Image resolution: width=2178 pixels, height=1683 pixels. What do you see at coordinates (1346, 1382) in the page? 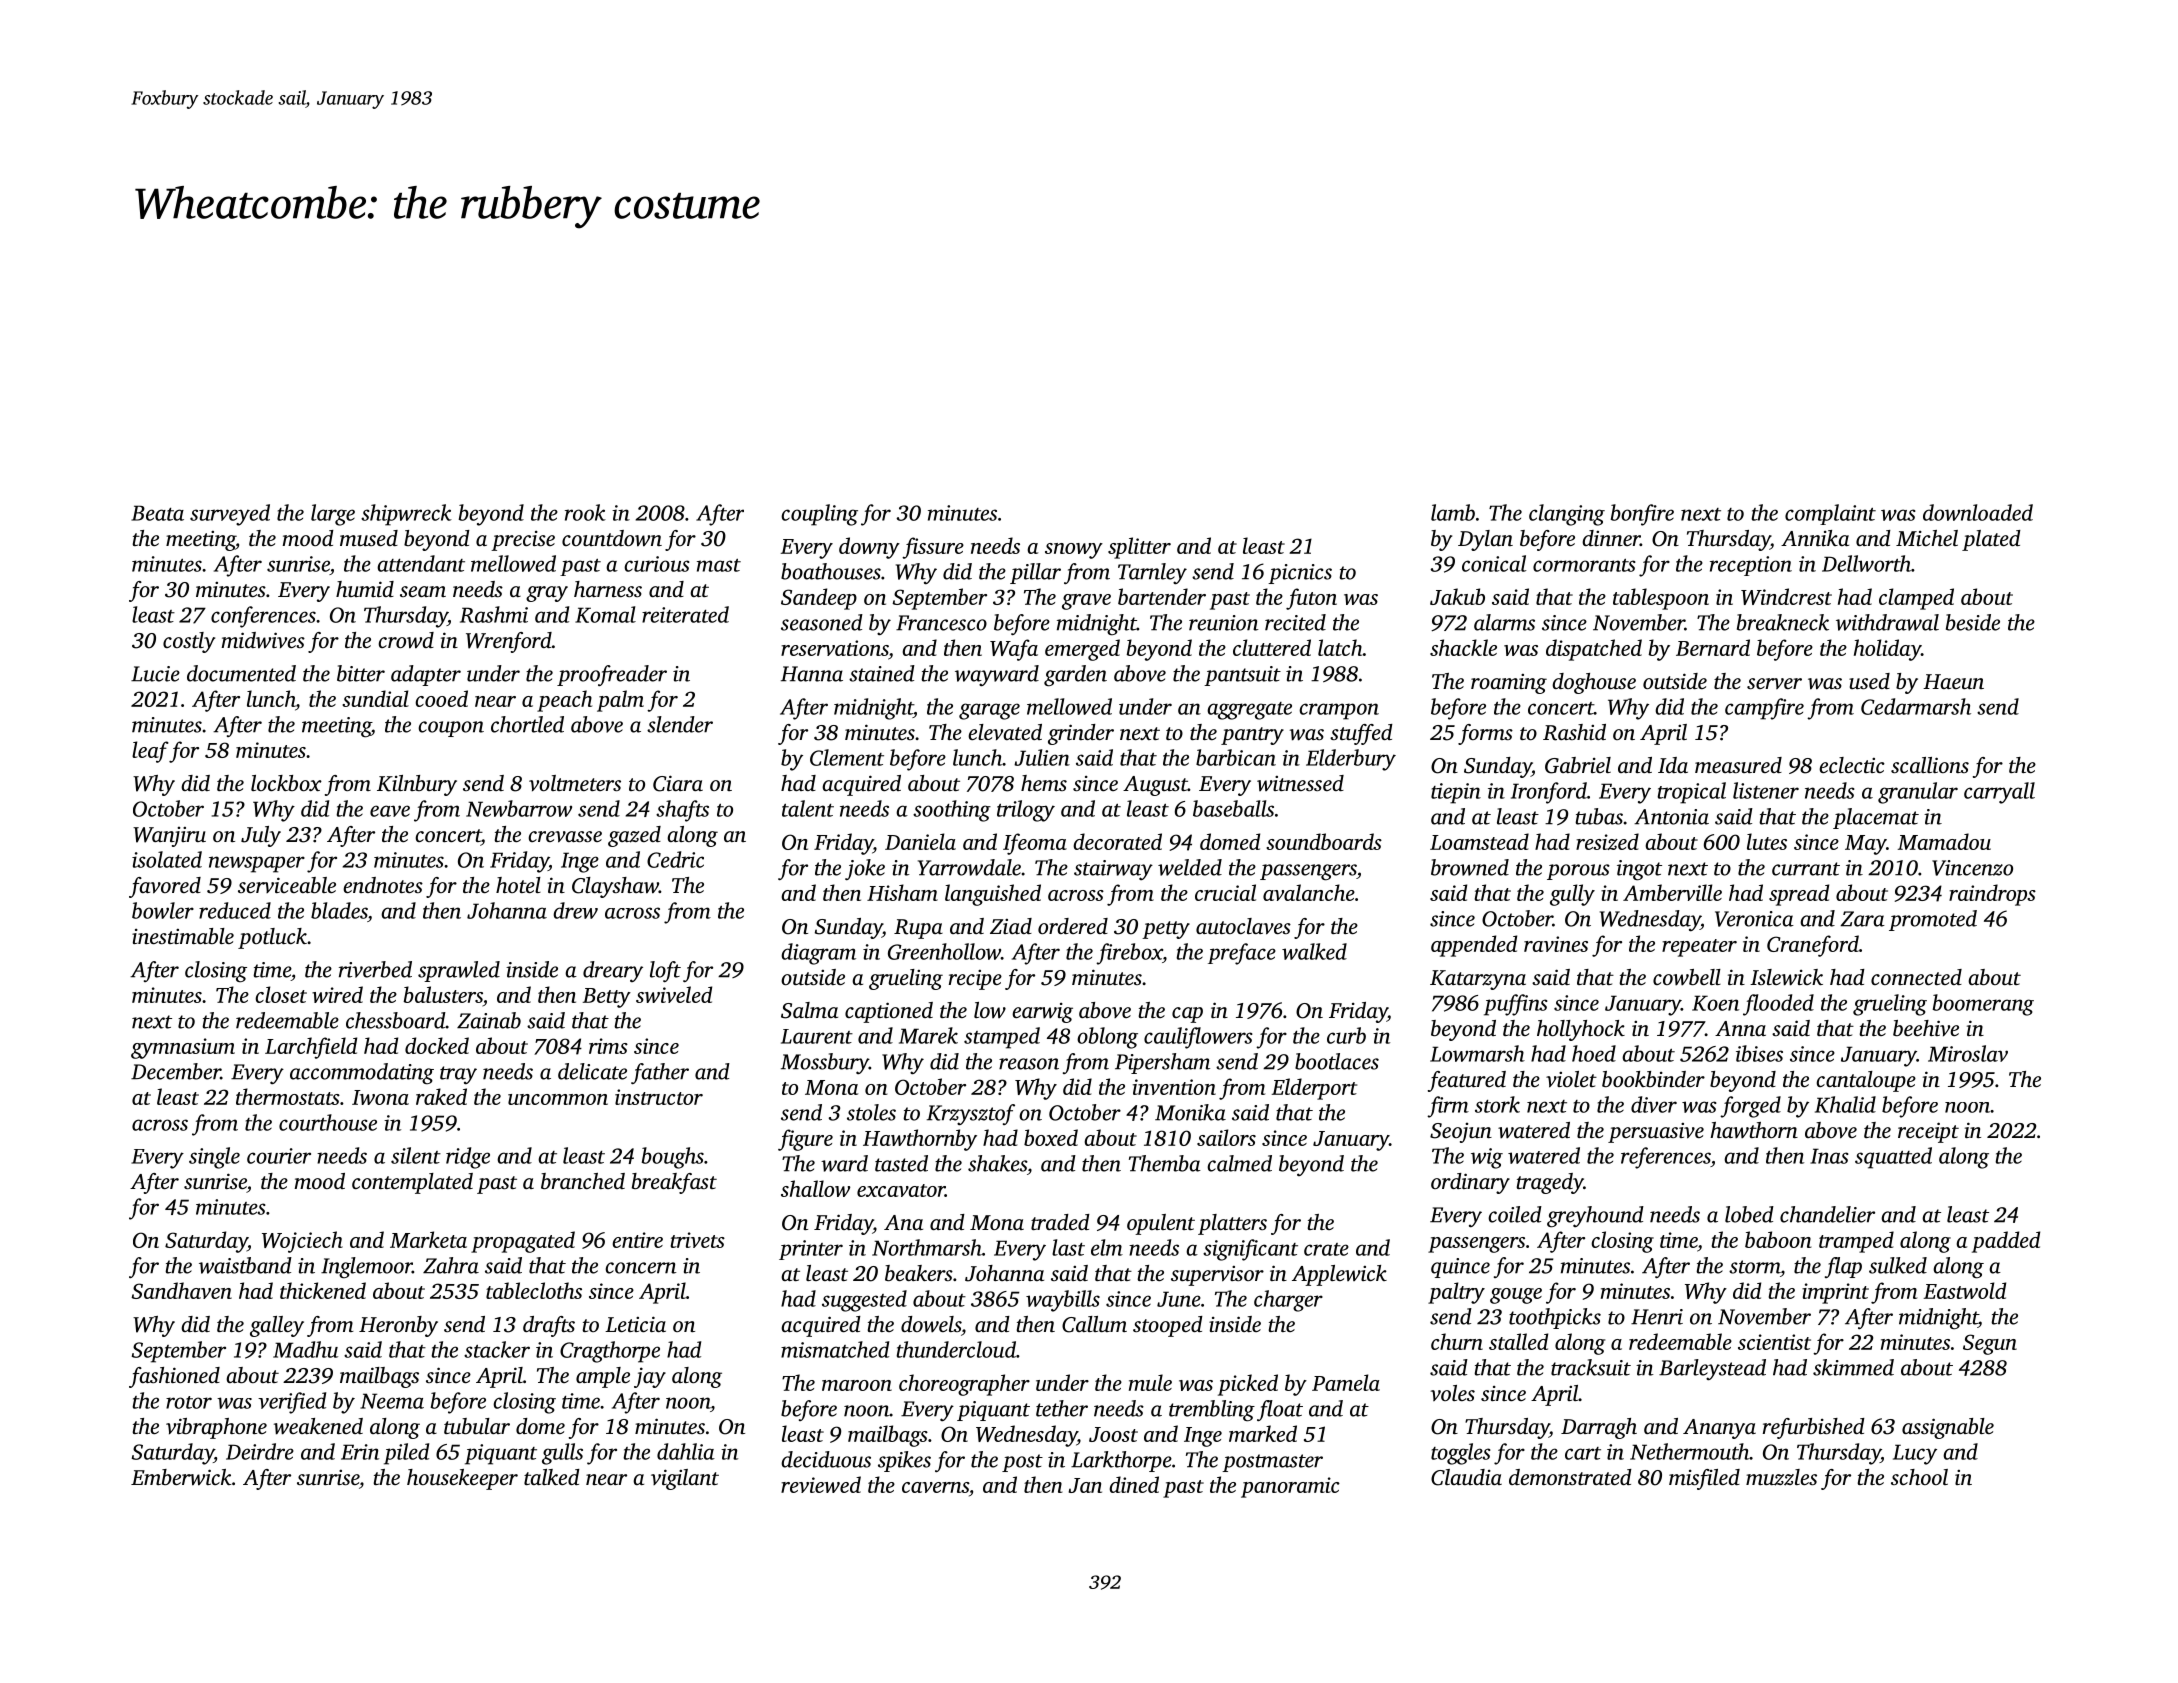
I see `Pamela` at bounding box center [1346, 1382].
